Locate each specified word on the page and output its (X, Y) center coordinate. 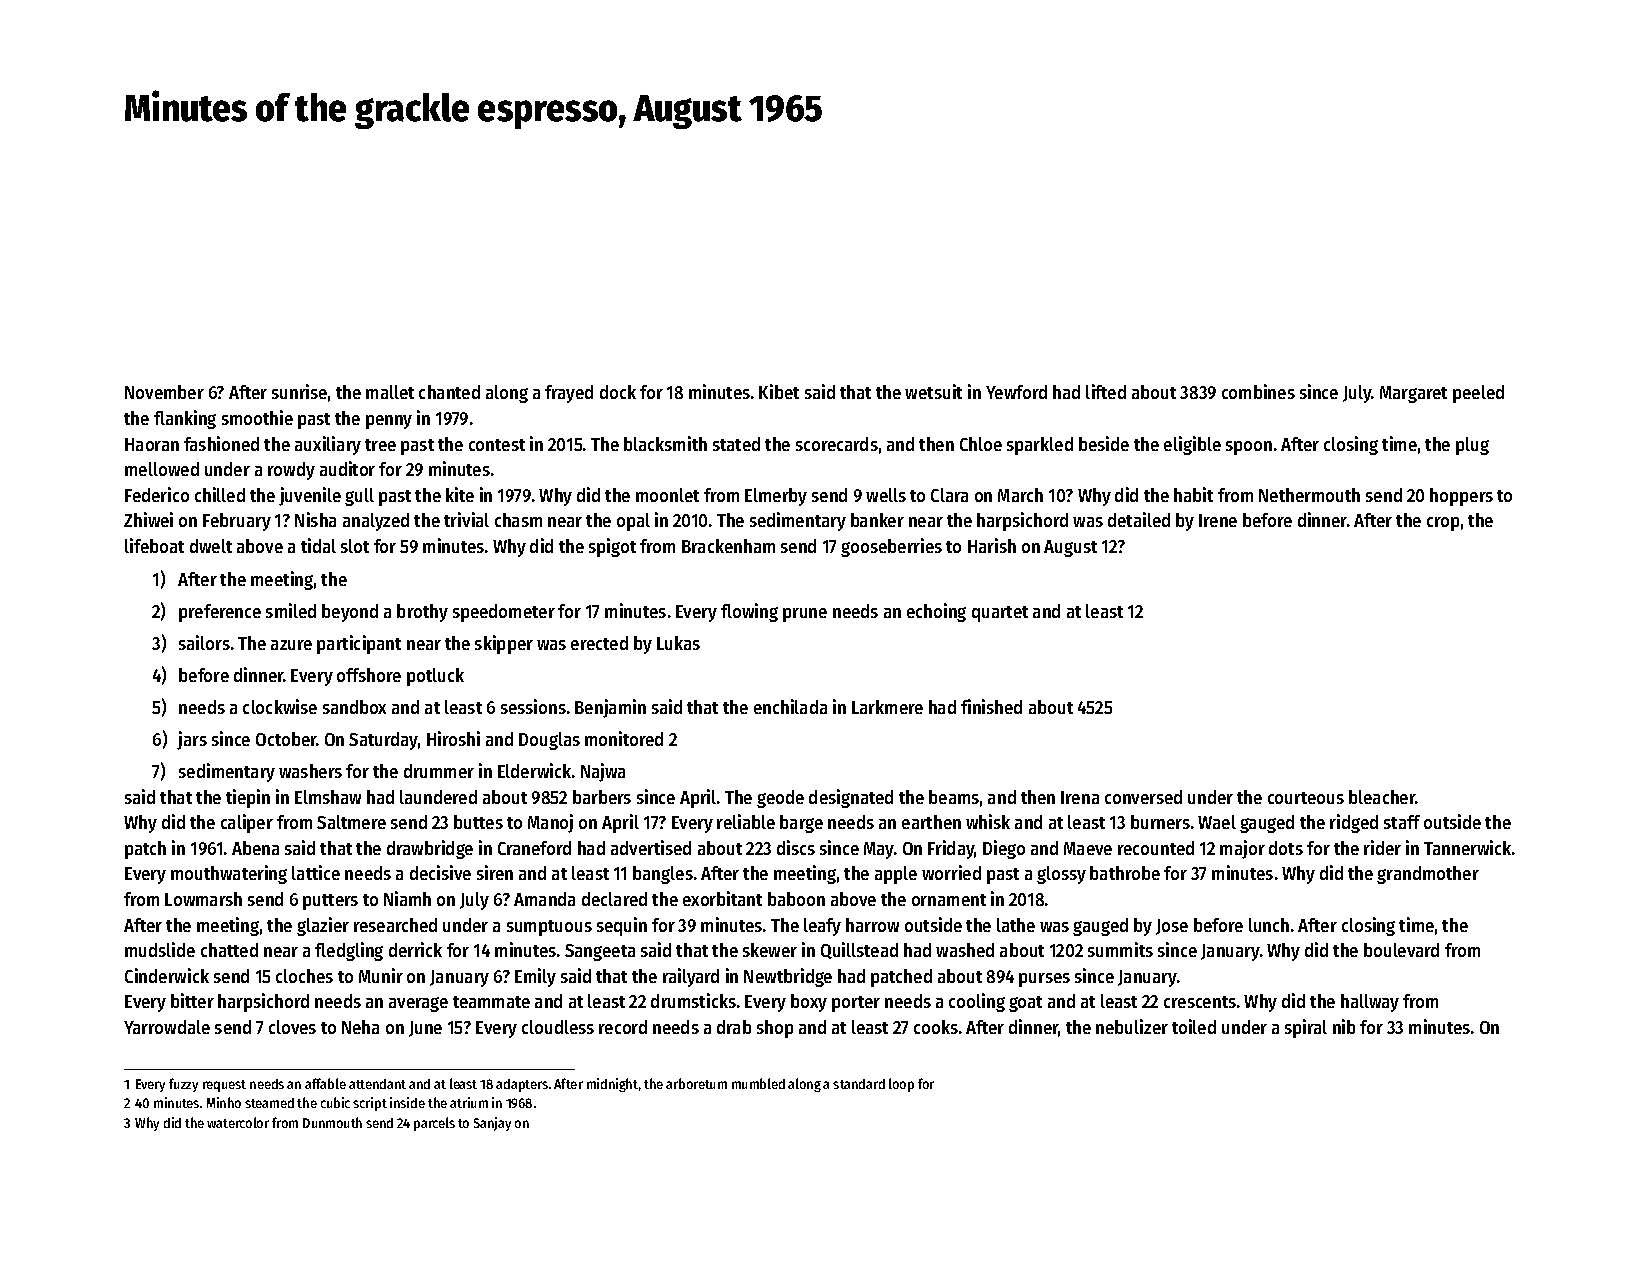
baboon (796, 899)
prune (805, 615)
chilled (220, 494)
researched (395, 925)
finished (991, 706)
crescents (1200, 1002)
